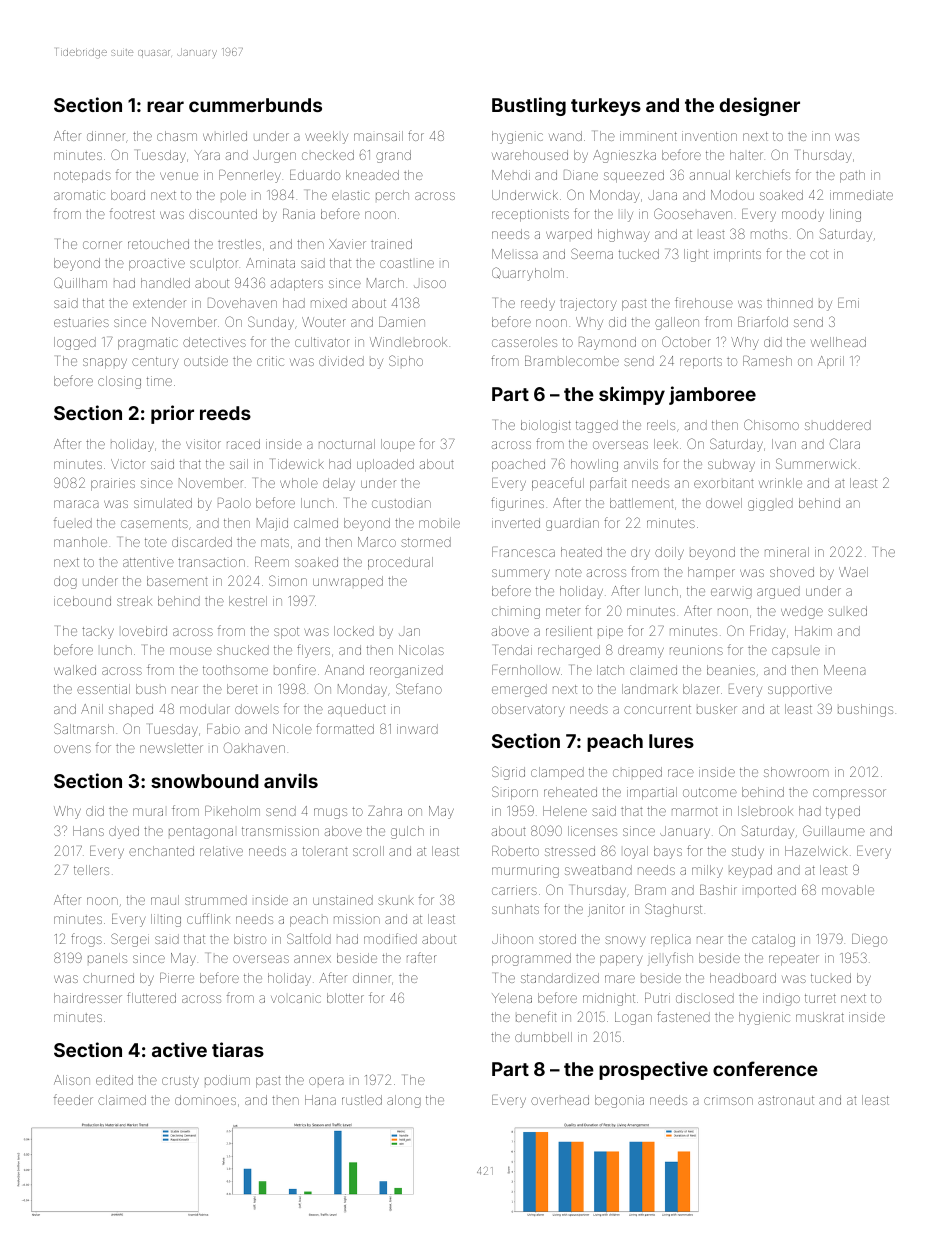  I want to click on lovebird, so click(144, 631).
